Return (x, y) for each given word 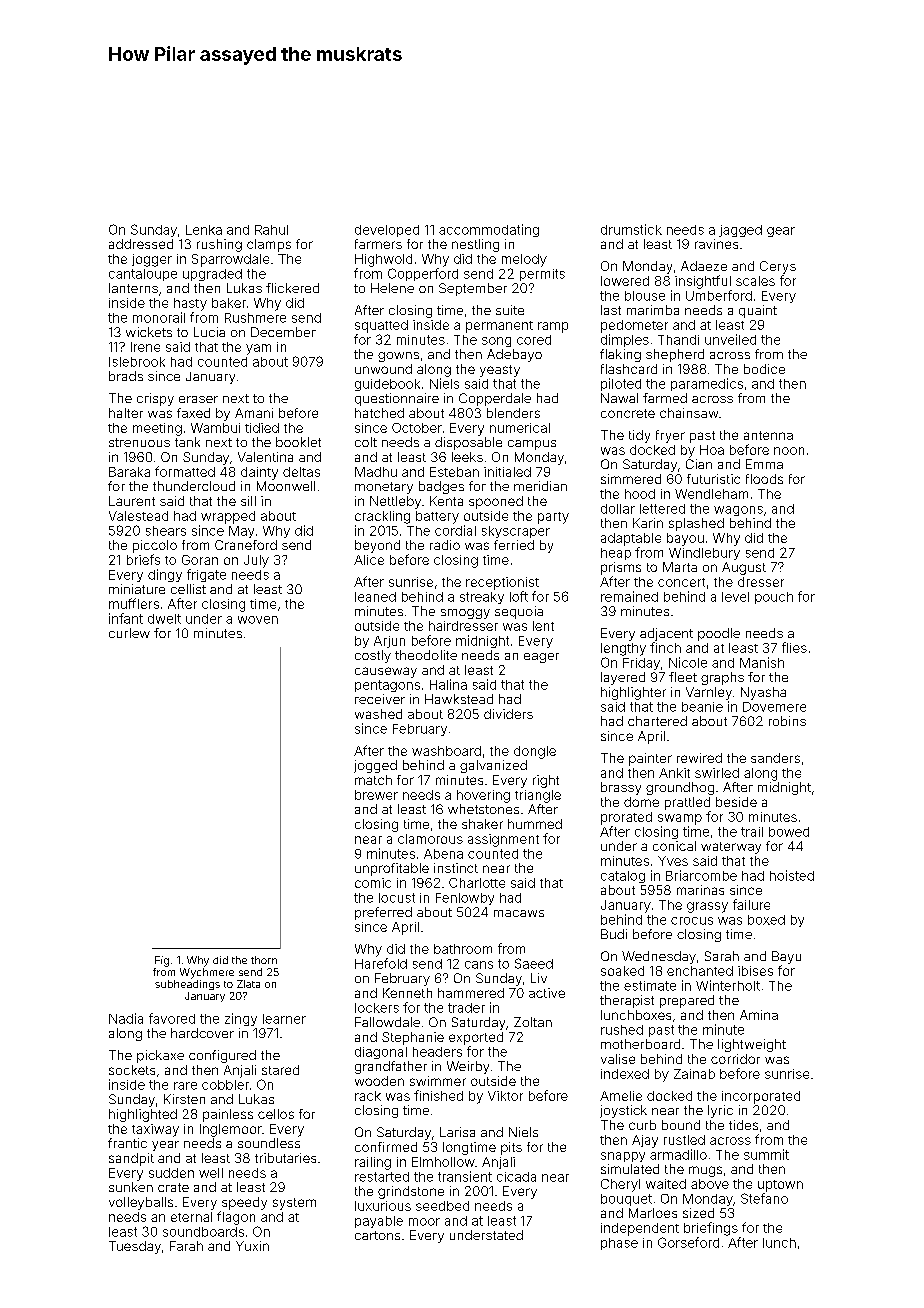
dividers (508, 714)
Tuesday (135, 1247)
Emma (764, 464)
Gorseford (688, 1242)
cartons (377, 1235)
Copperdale (495, 399)
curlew (129, 633)
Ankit (674, 773)
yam (258, 349)
